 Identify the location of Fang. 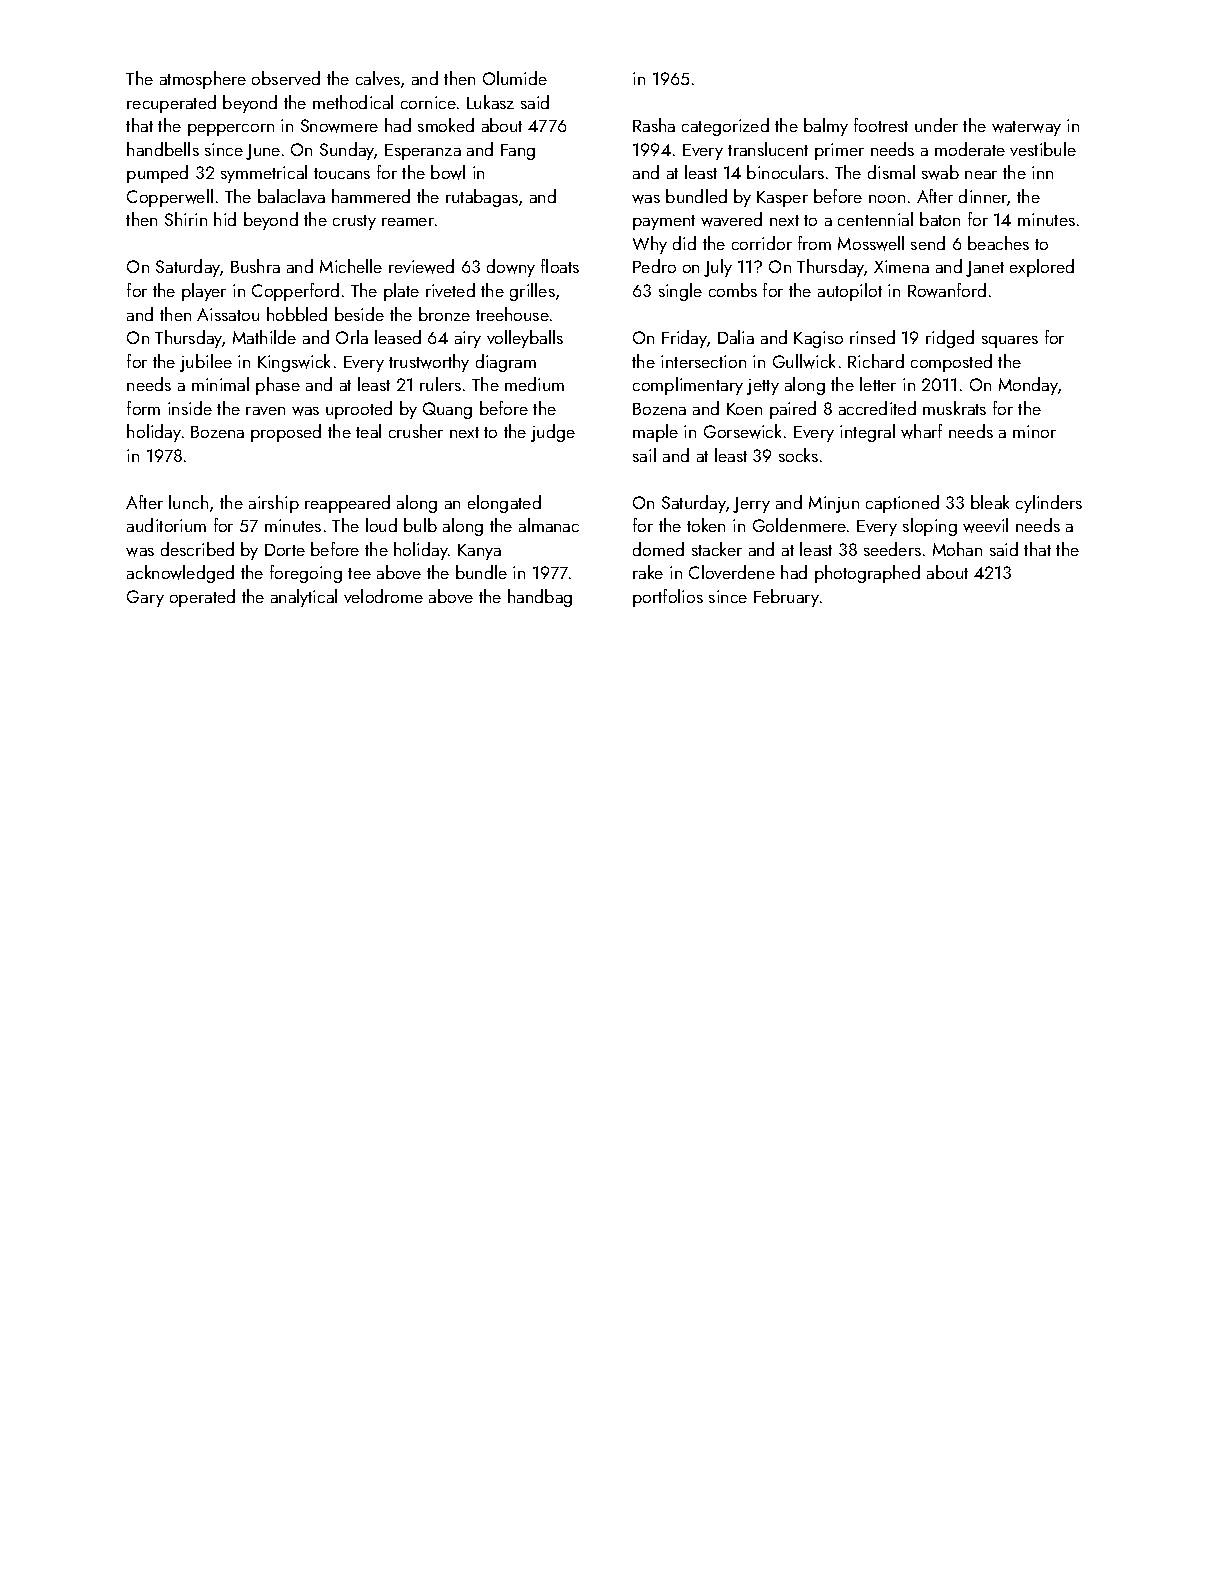
(518, 152).
